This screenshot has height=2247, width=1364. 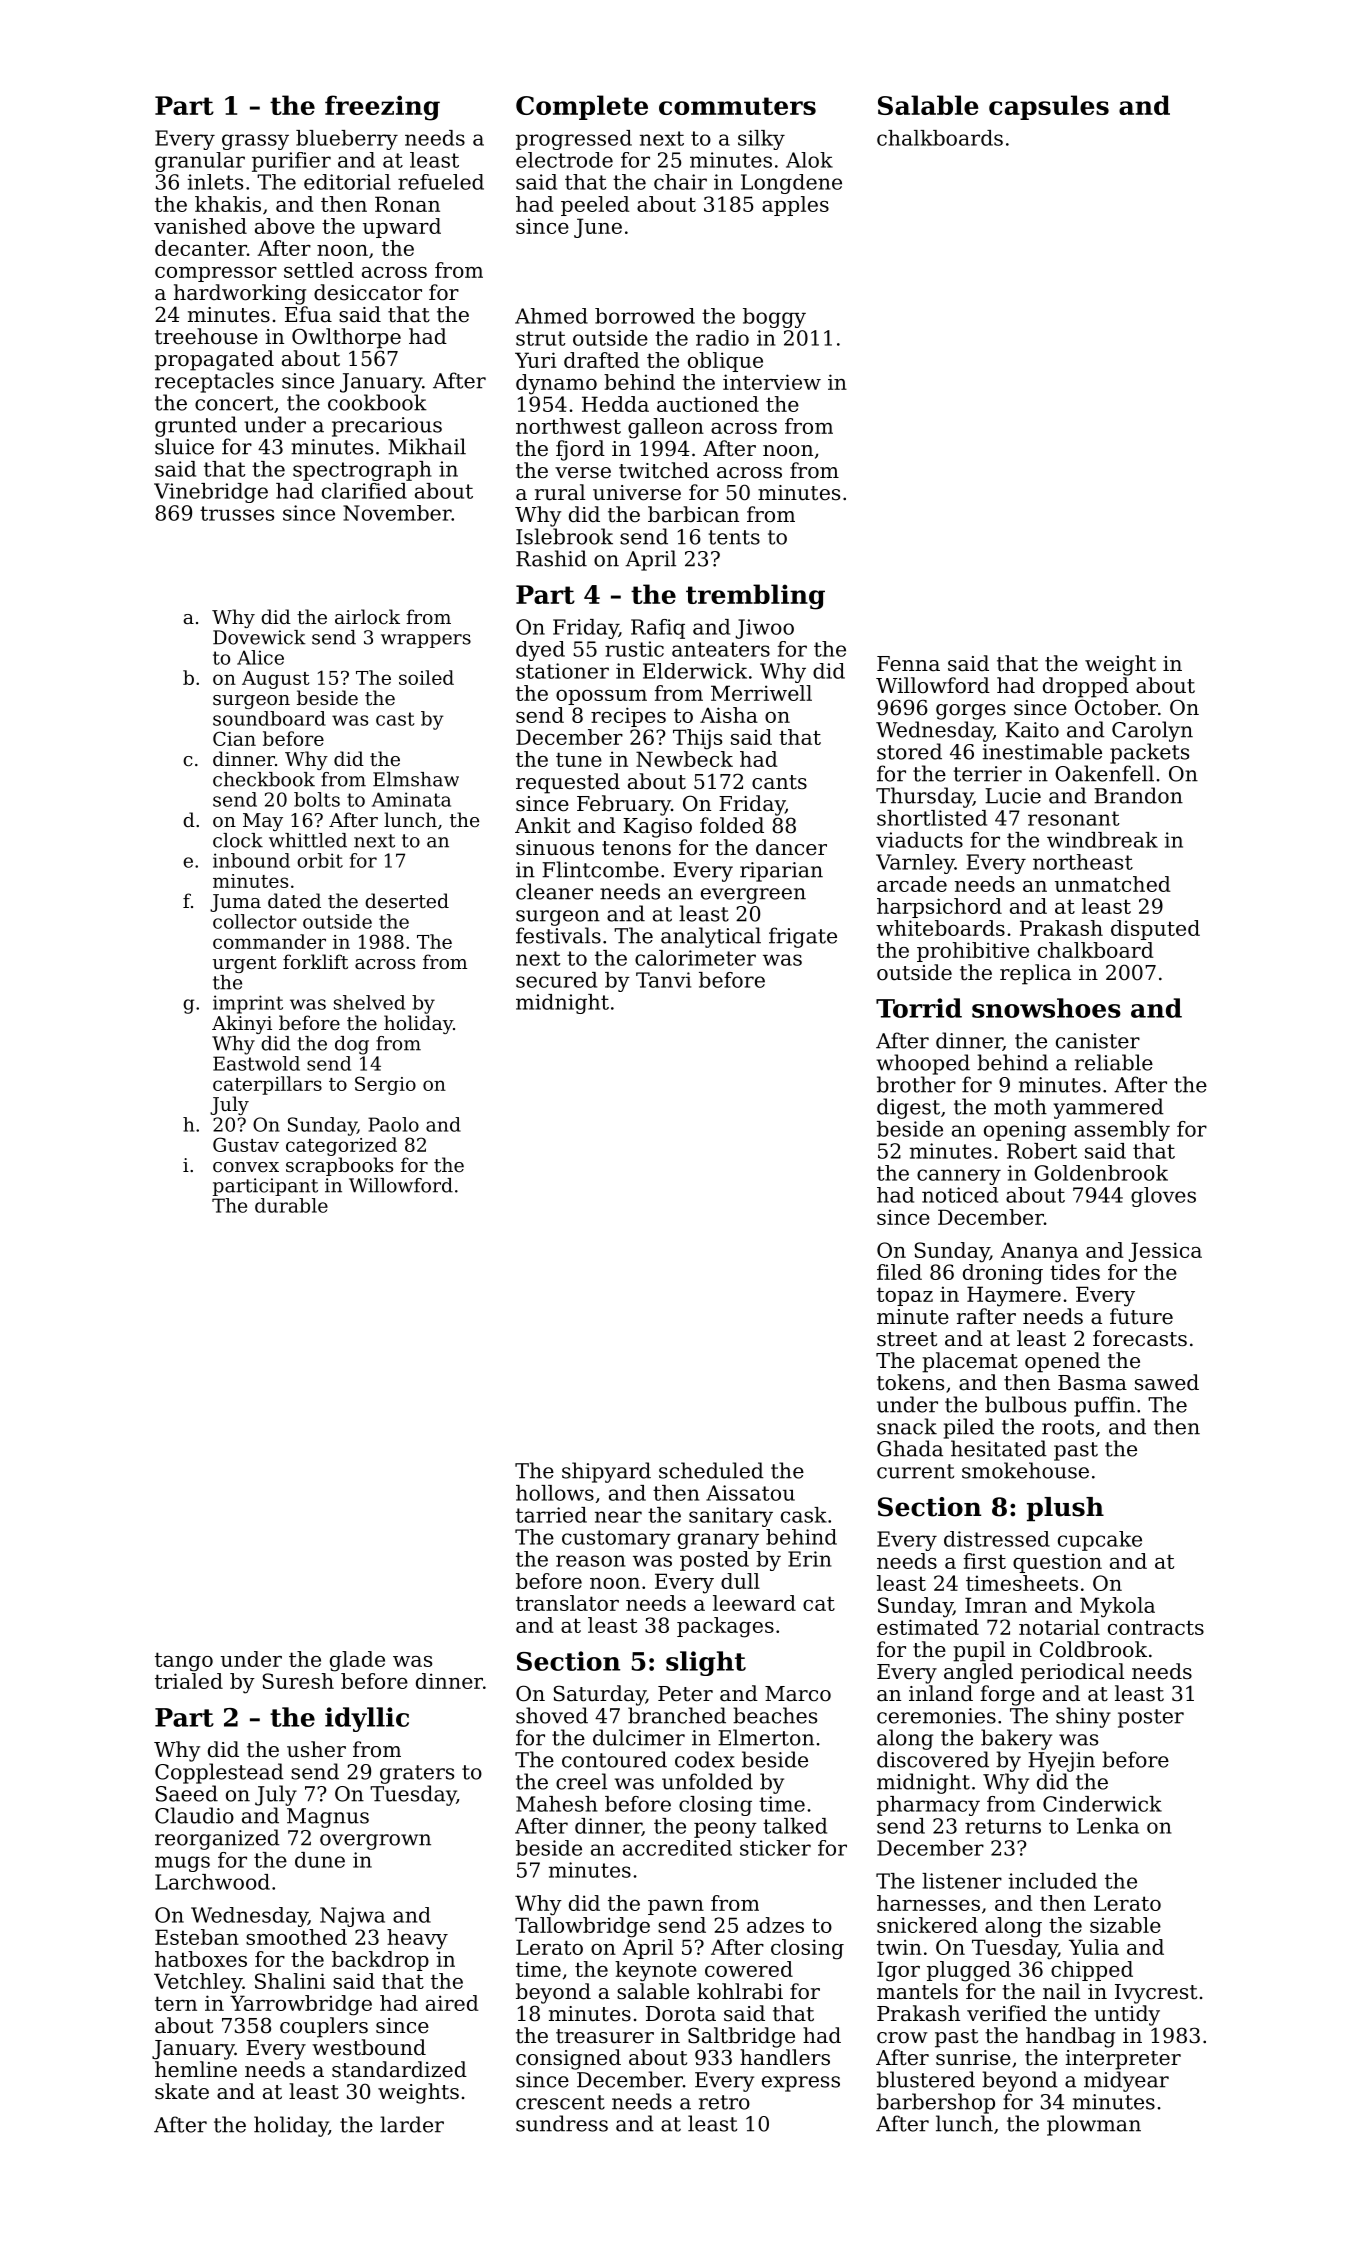 I want to click on riparian, so click(x=781, y=872).
